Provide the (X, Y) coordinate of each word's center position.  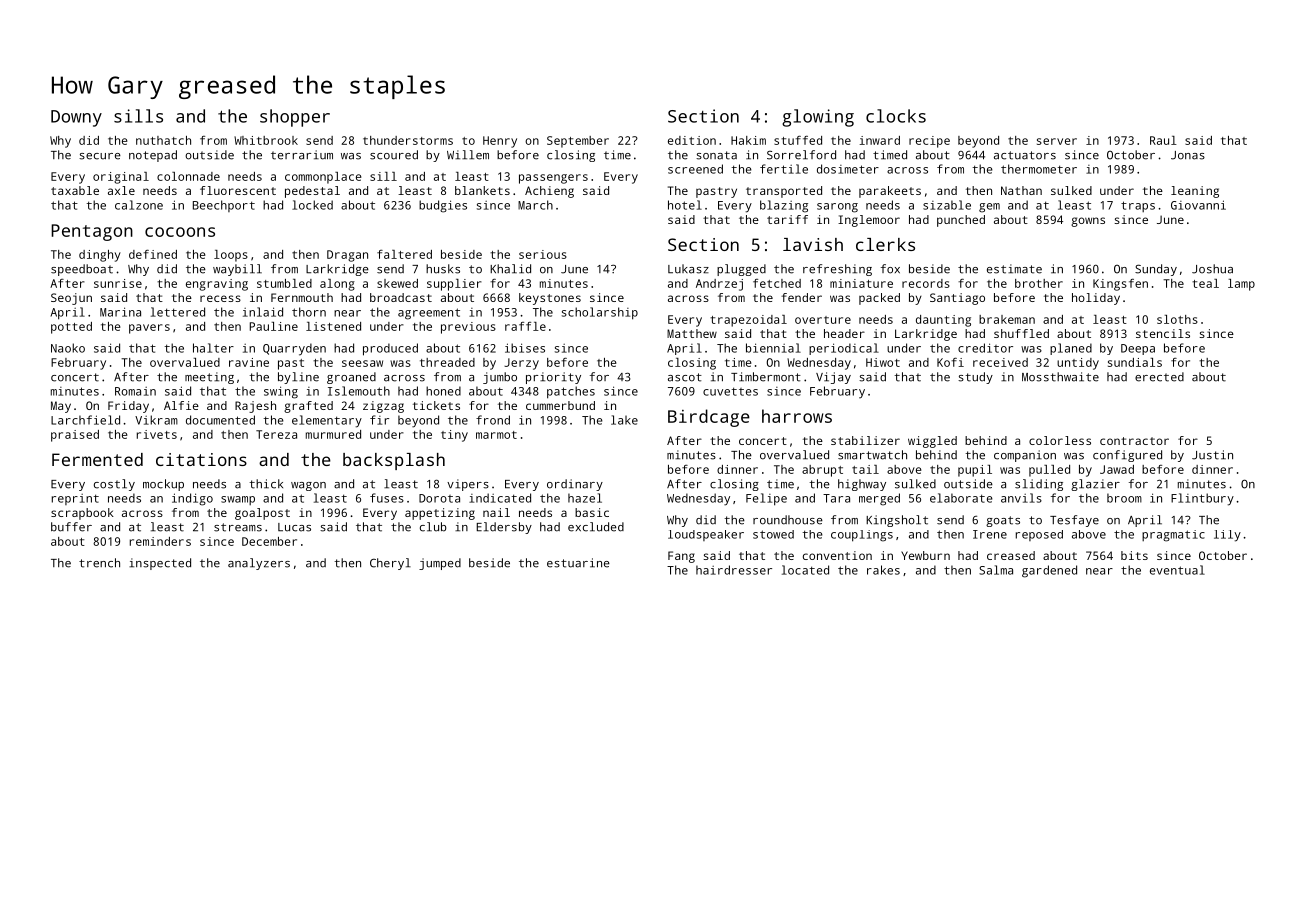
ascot (685, 377)
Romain (135, 391)
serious (543, 254)
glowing (818, 118)
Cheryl (390, 564)
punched (961, 221)
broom (1124, 498)
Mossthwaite (1060, 377)
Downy (76, 118)
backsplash (394, 461)
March (535, 205)
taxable (75, 190)
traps (1138, 206)
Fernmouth (302, 297)
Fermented (97, 459)
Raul (1163, 140)
